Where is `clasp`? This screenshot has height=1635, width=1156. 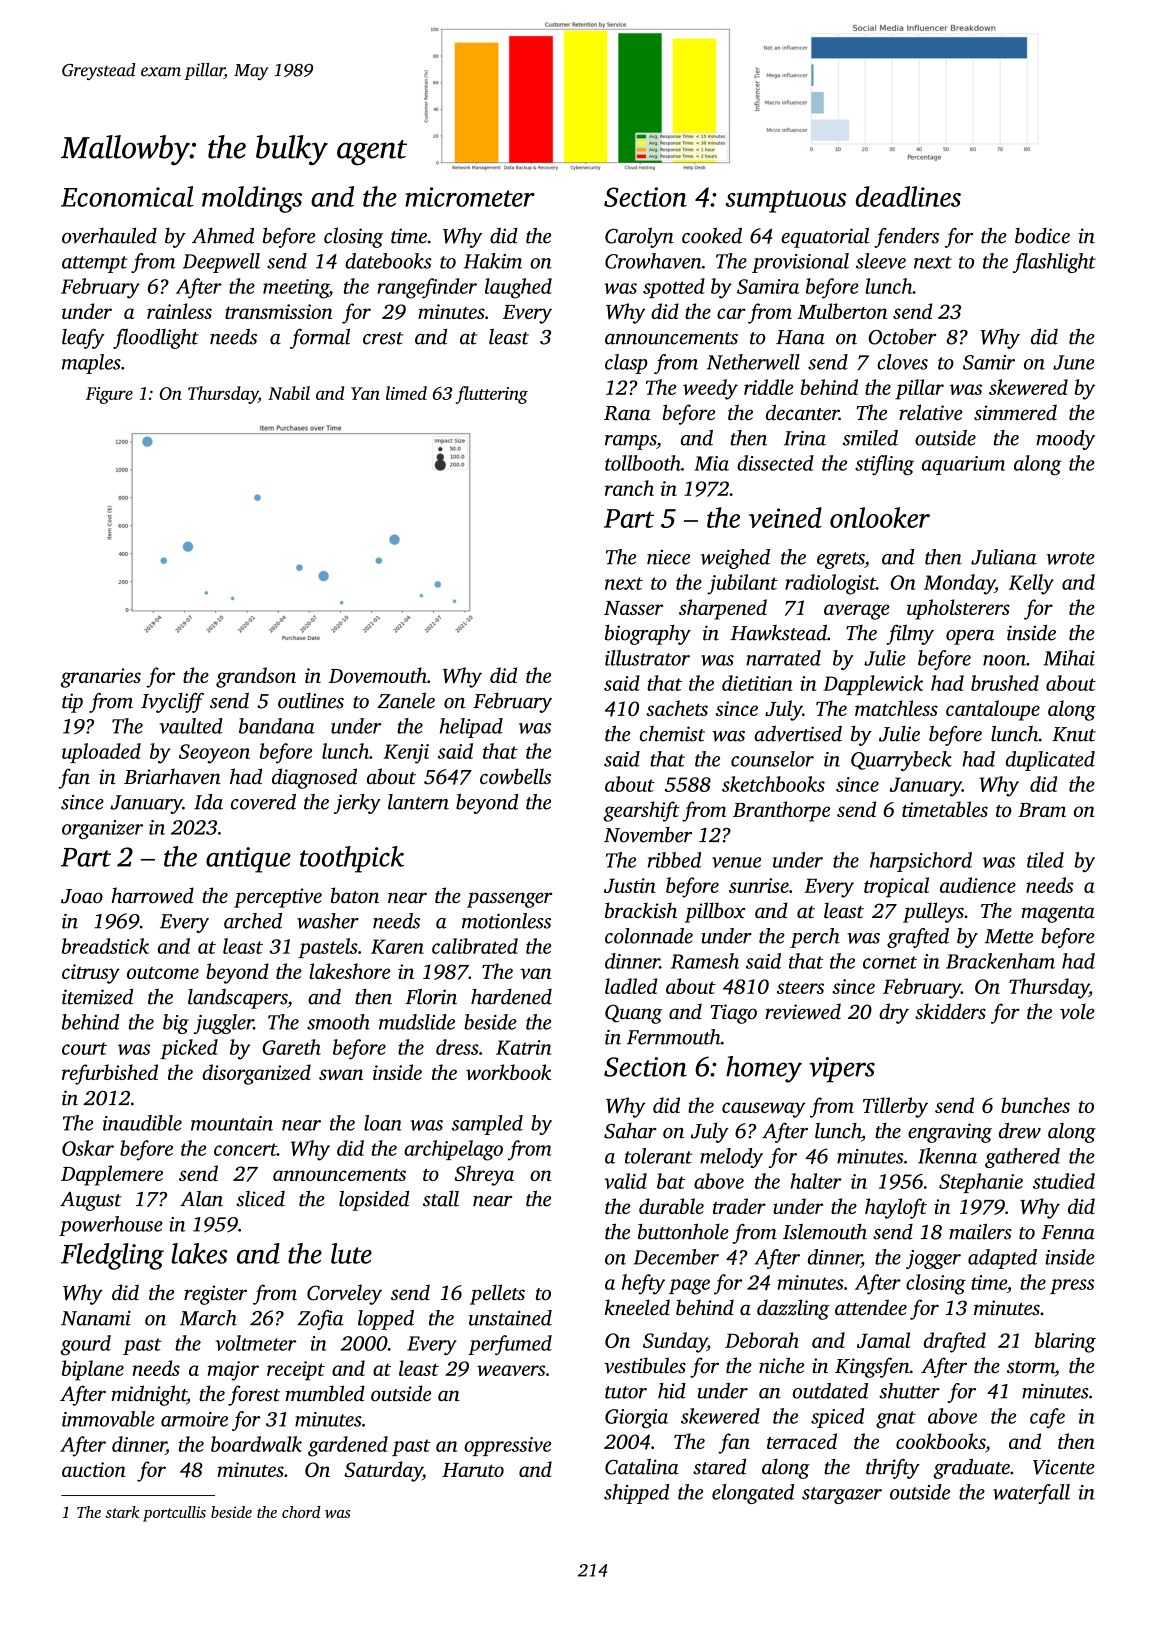 clasp is located at coordinates (626, 364).
